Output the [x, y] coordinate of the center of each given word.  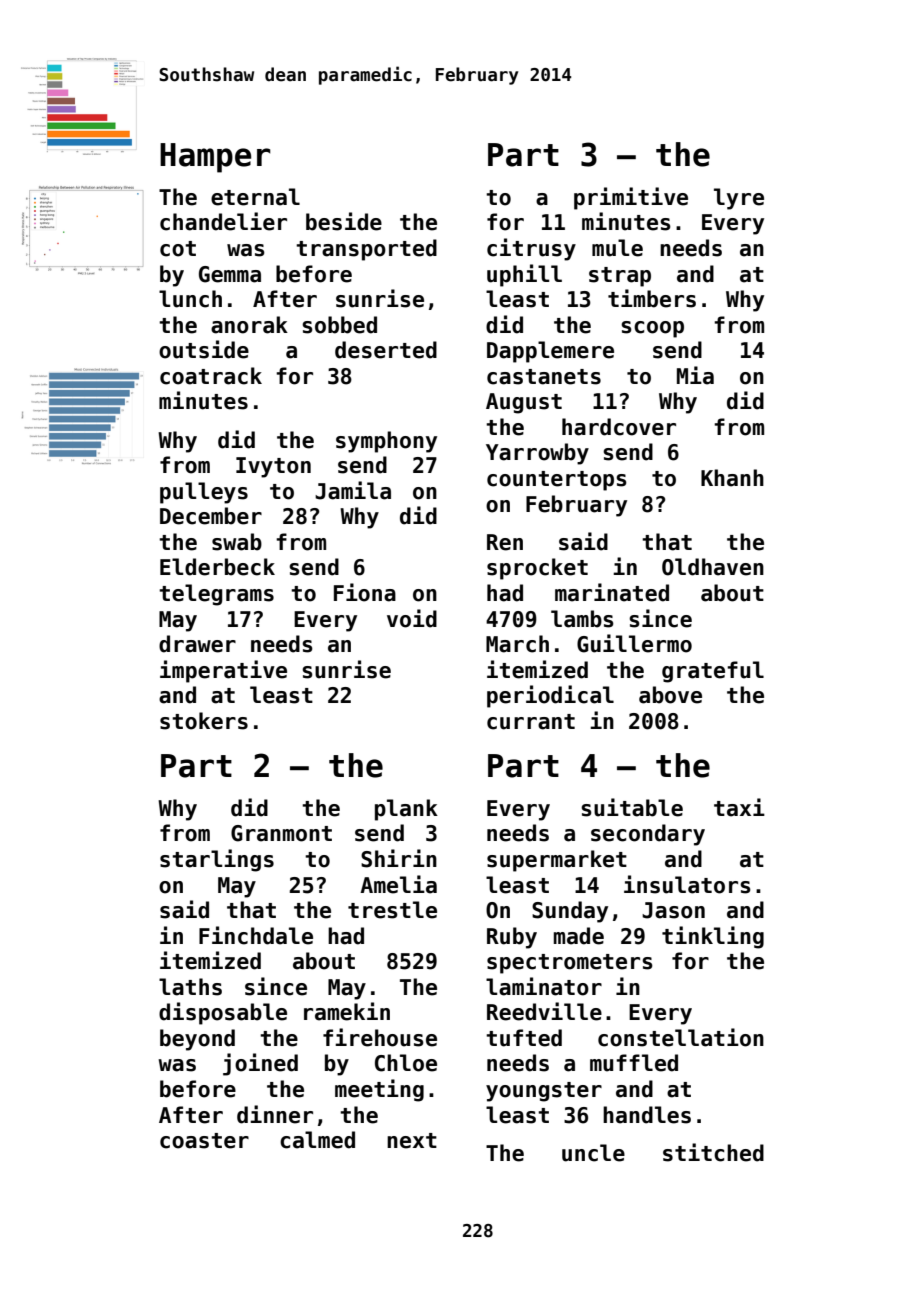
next [412, 1141]
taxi [739, 807]
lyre [739, 199]
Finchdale [256, 935]
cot [178, 249]
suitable [632, 807]
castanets [544, 377]
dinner [275, 1114]
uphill [524, 275]
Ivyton [273, 467]
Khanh [732, 478]
